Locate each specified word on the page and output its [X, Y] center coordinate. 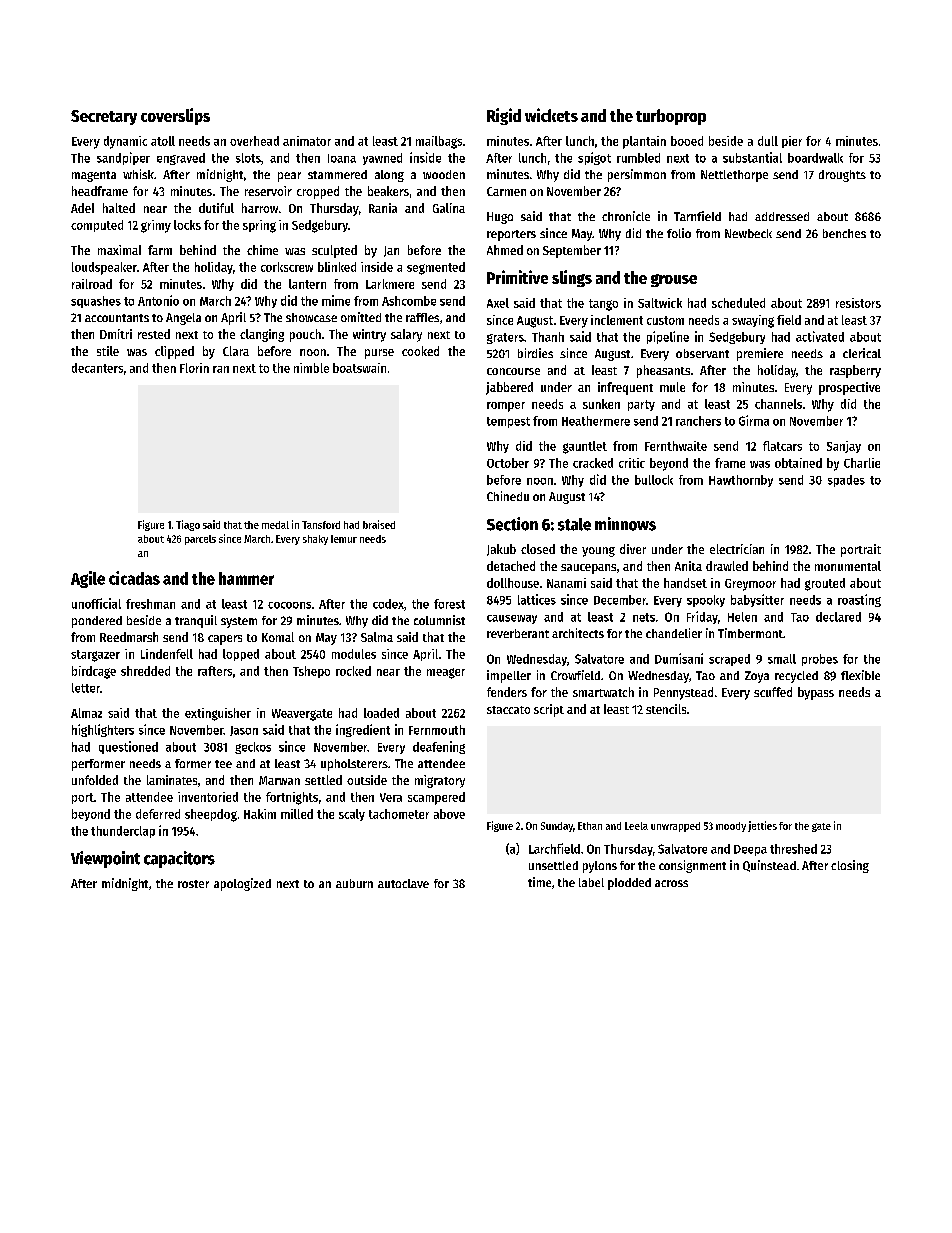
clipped [174, 352]
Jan [391, 251]
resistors [858, 303]
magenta [94, 176]
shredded [145, 671]
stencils [666, 709]
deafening [439, 747]
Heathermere [596, 421]
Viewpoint [105, 859]
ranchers [698, 421]
